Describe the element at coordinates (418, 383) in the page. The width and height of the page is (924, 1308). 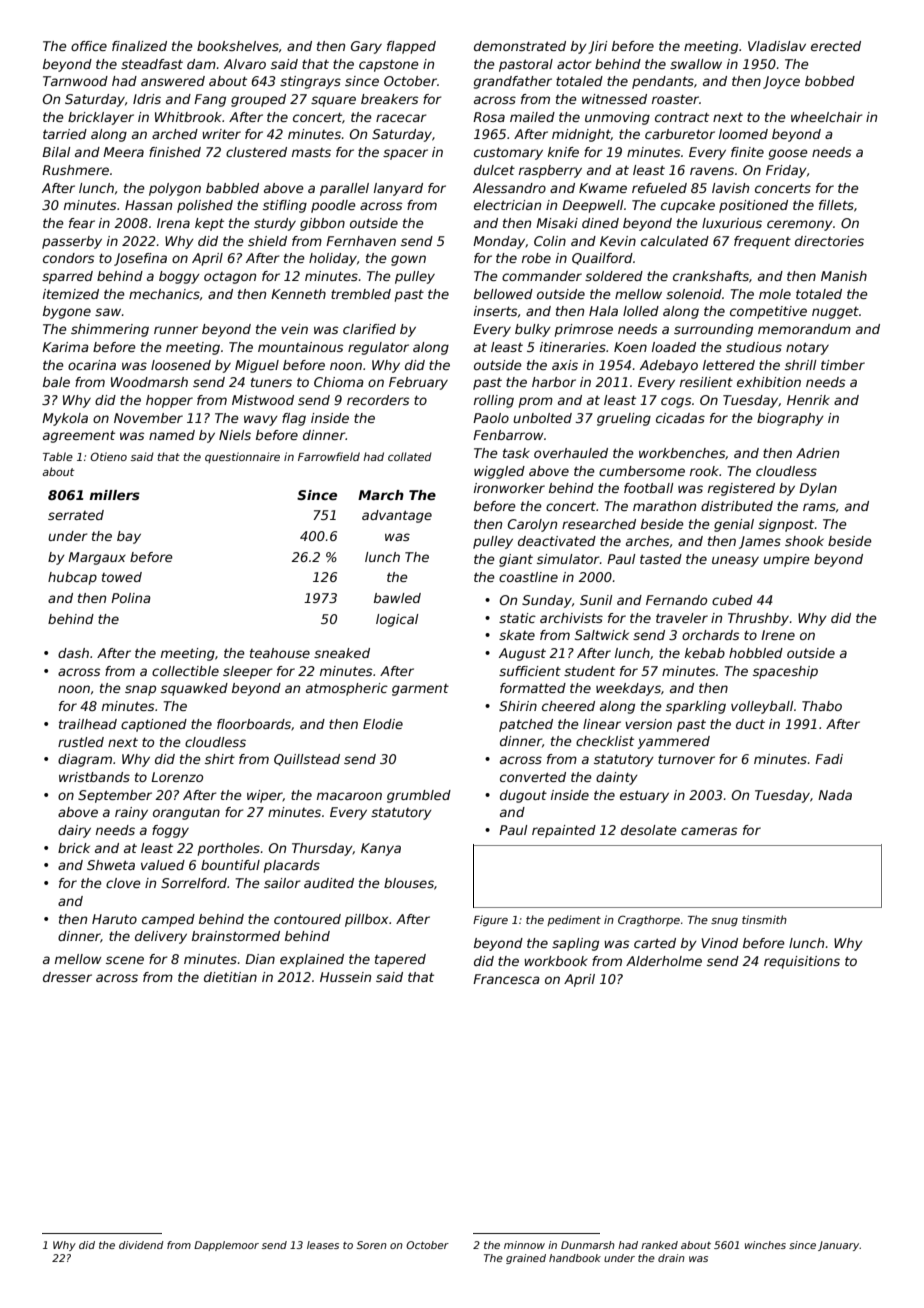
I see `February` at that location.
